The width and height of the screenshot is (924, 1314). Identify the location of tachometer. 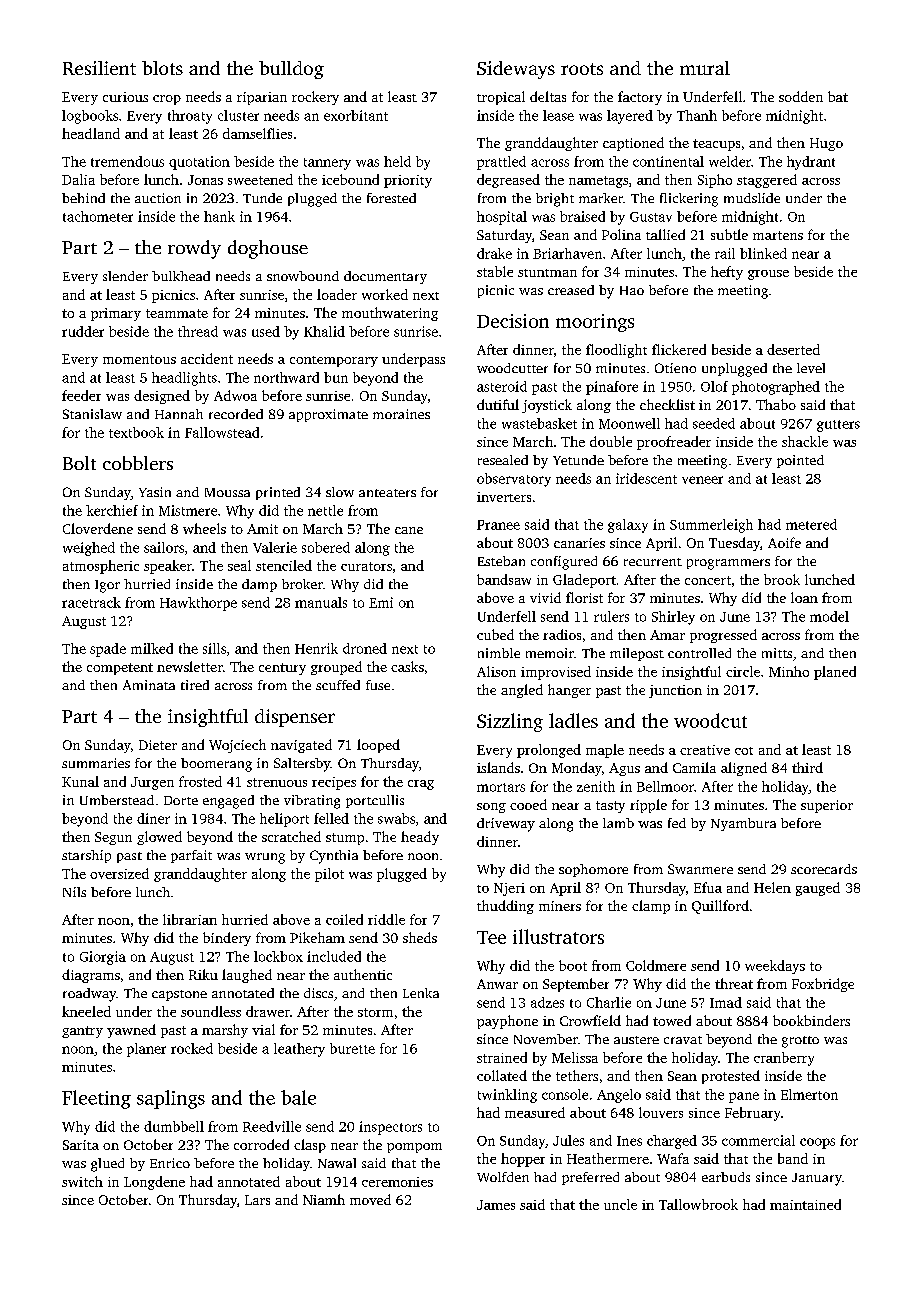
(98, 216).
